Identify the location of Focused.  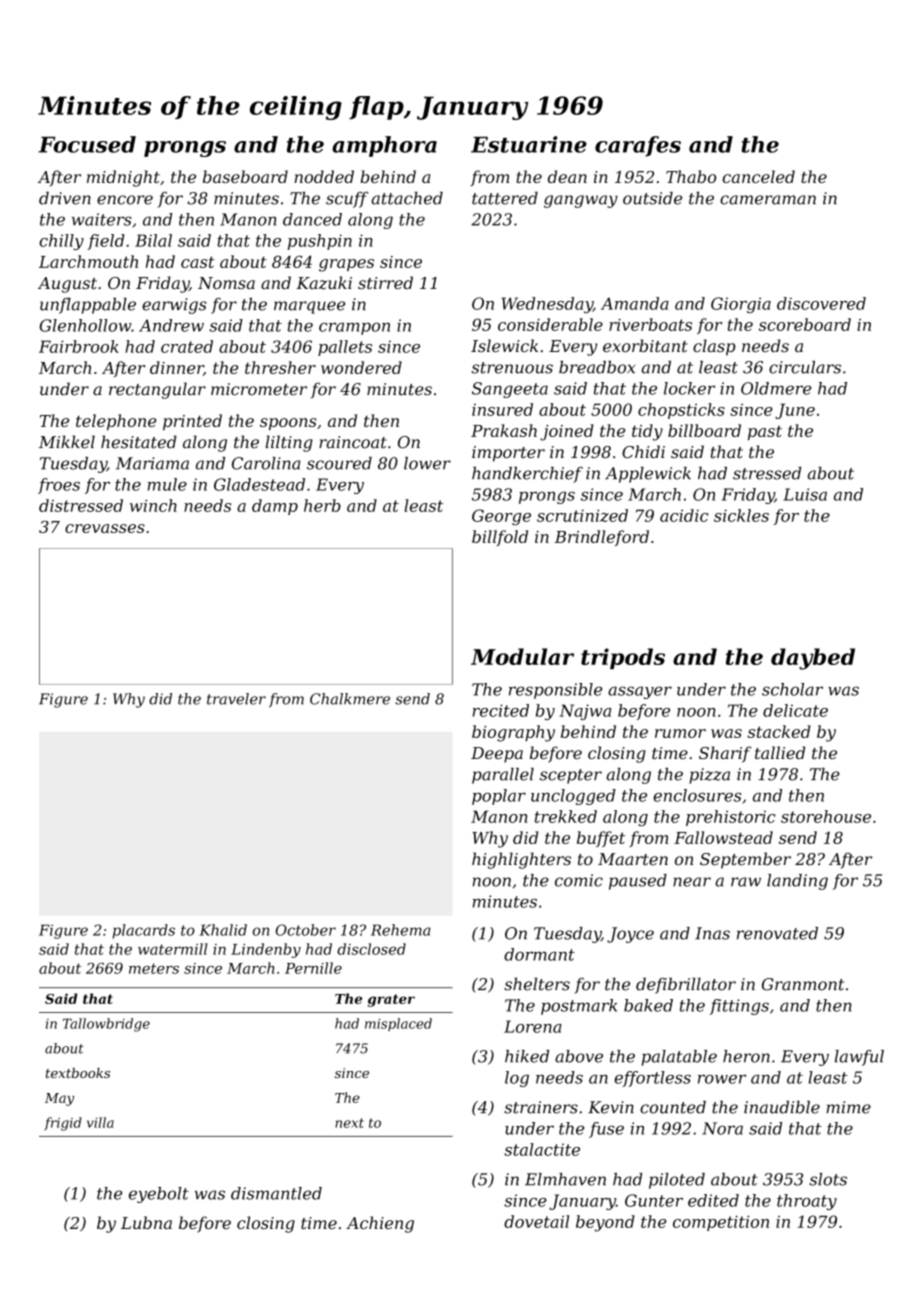
(87, 144).
